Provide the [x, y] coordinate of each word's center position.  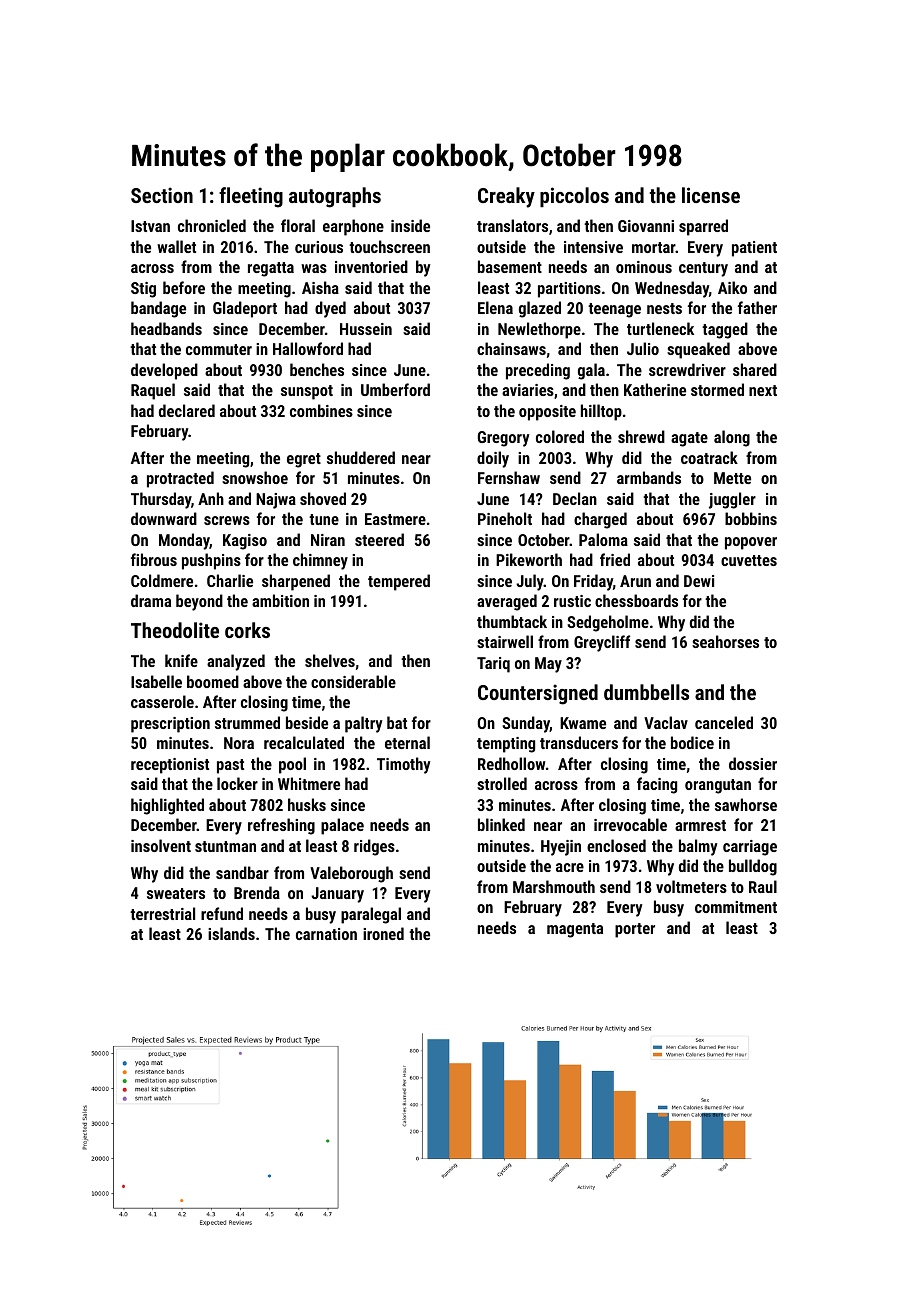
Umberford [395, 389]
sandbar [242, 872]
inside [410, 225]
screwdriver [687, 369]
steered [379, 539]
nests [664, 308]
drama [151, 600]
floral [298, 225]
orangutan [718, 786]
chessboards [636, 600]
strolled [502, 783]
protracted [180, 479]
